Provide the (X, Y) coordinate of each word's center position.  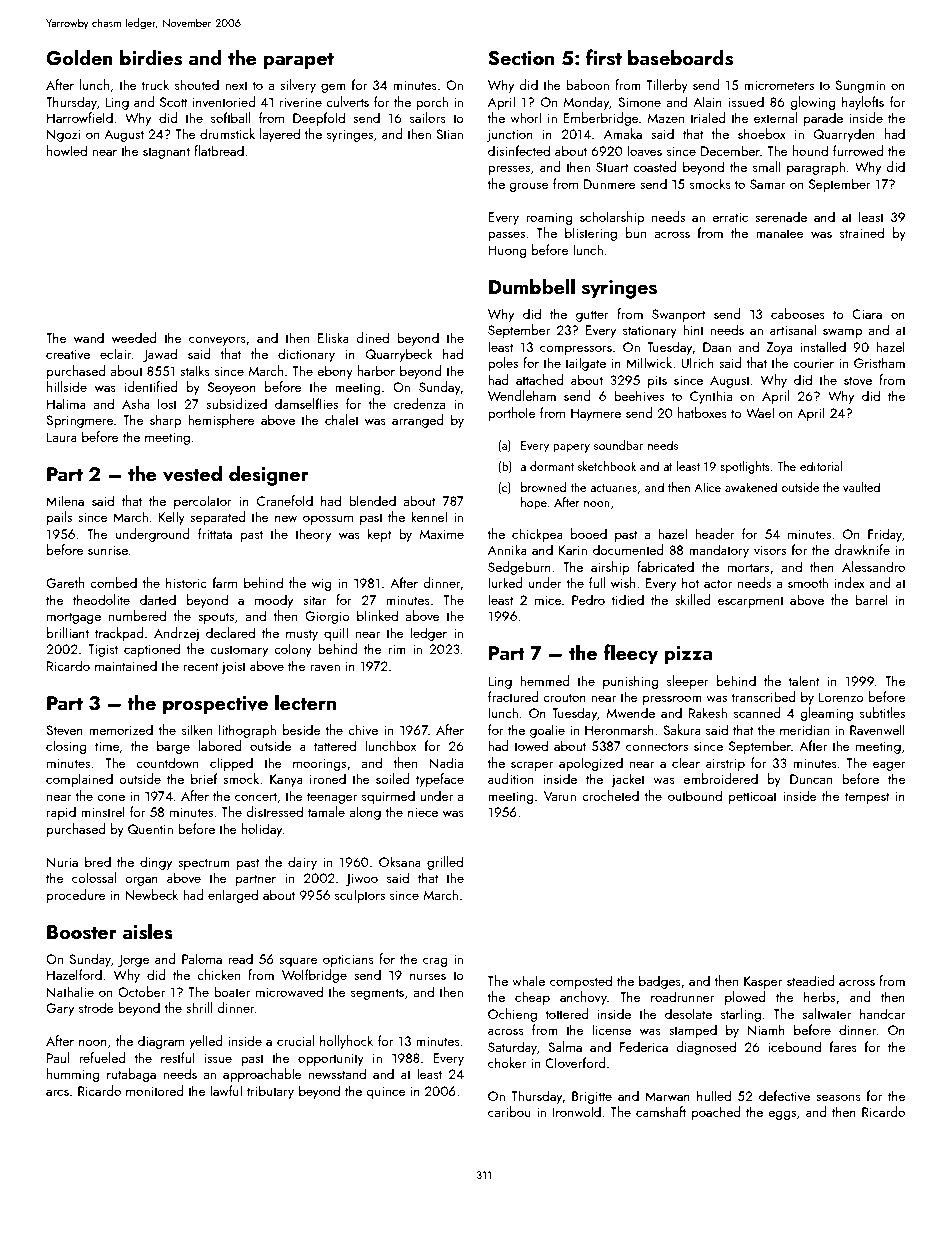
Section (521, 58)
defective (784, 1095)
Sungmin (860, 86)
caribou (509, 1111)
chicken (218, 974)
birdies (151, 57)
